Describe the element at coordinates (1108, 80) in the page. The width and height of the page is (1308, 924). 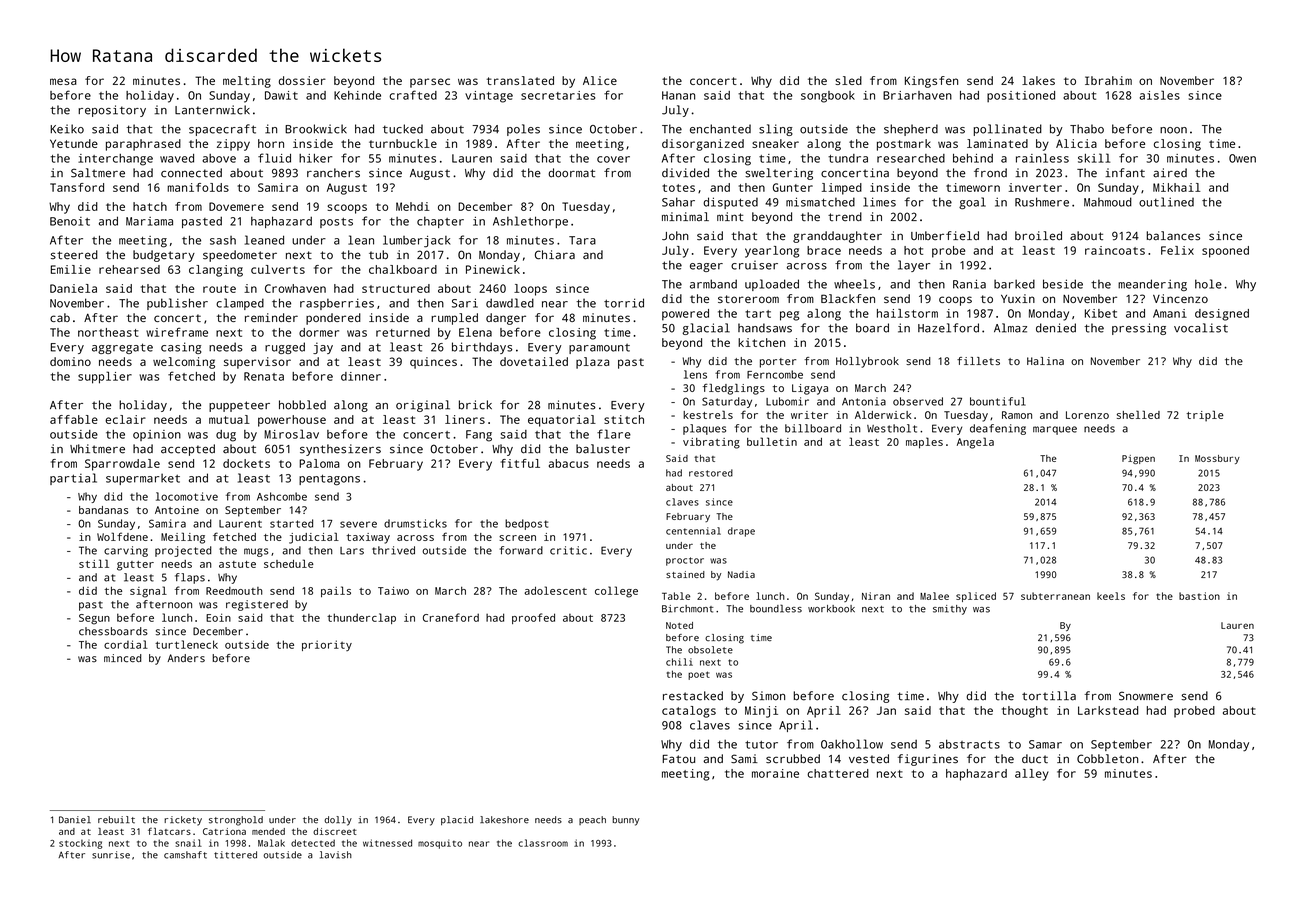
I see `Ibrahim` at that location.
